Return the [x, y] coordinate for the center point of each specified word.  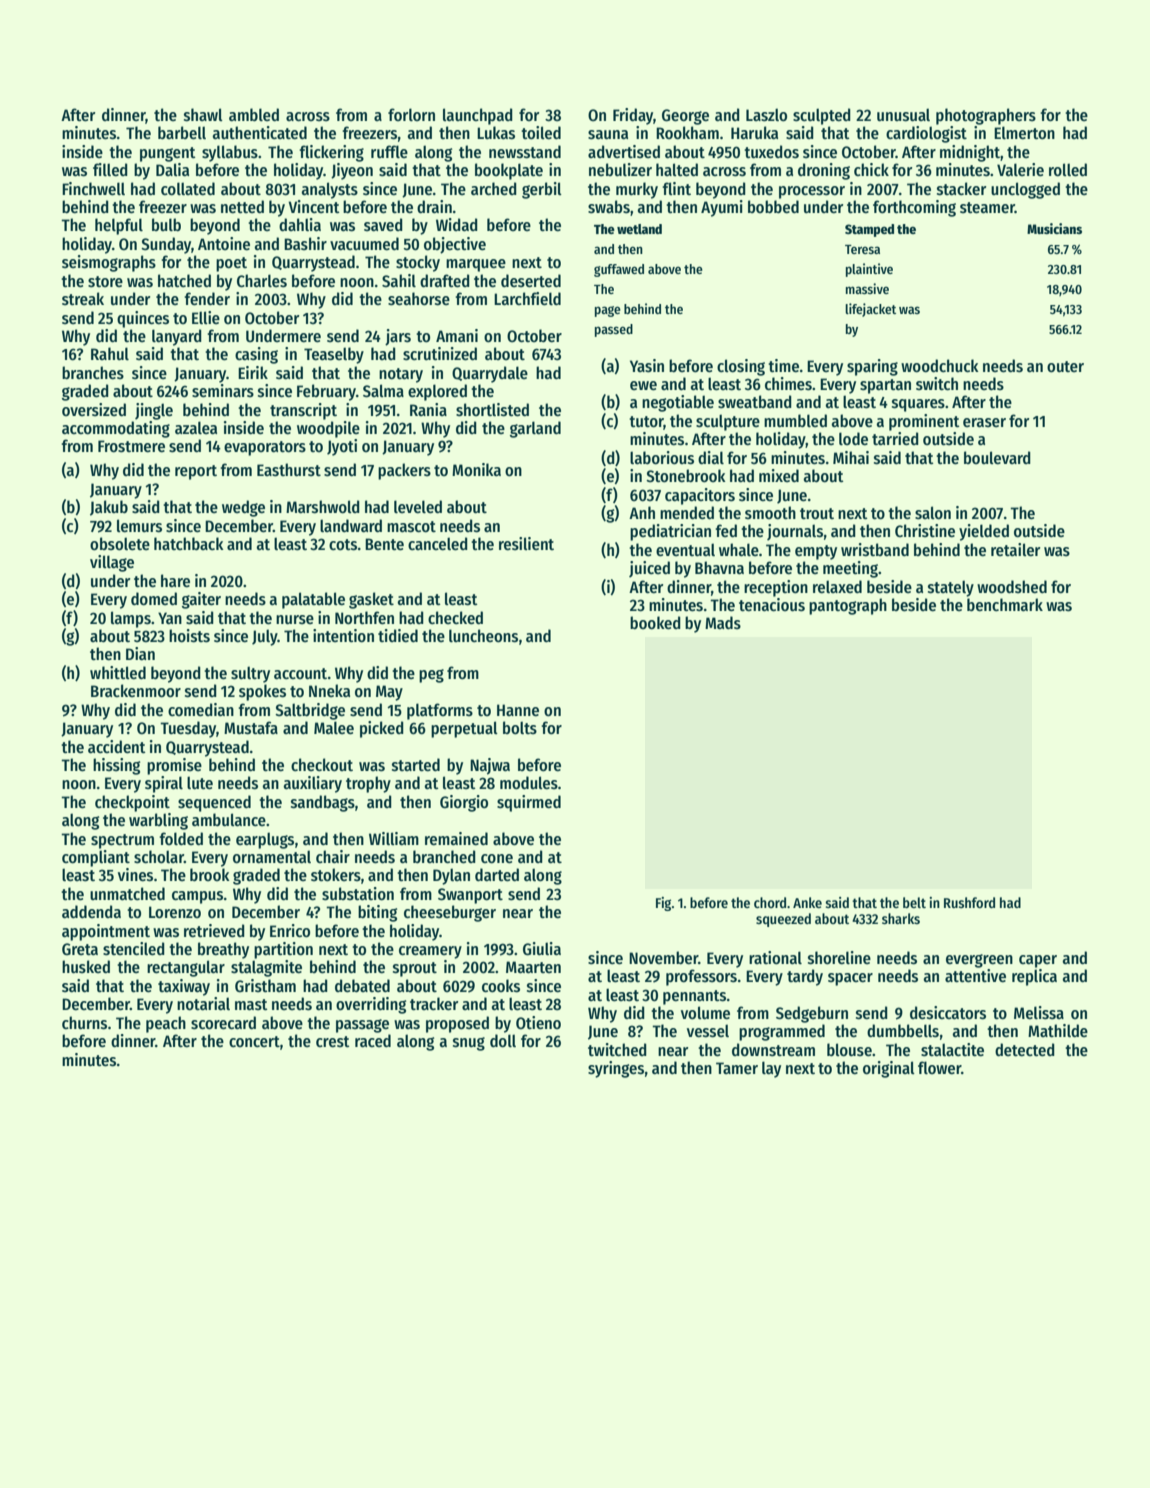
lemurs [139, 526]
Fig [663, 904]
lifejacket [870, 310]
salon [933, 513]
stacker [961, 189]
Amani [457, 335]
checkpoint [132, 803]
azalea [196, 427]
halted [677, 170]
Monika [476, 470]
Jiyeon [352, 171]
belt [914, 902]
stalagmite [266, 968]
